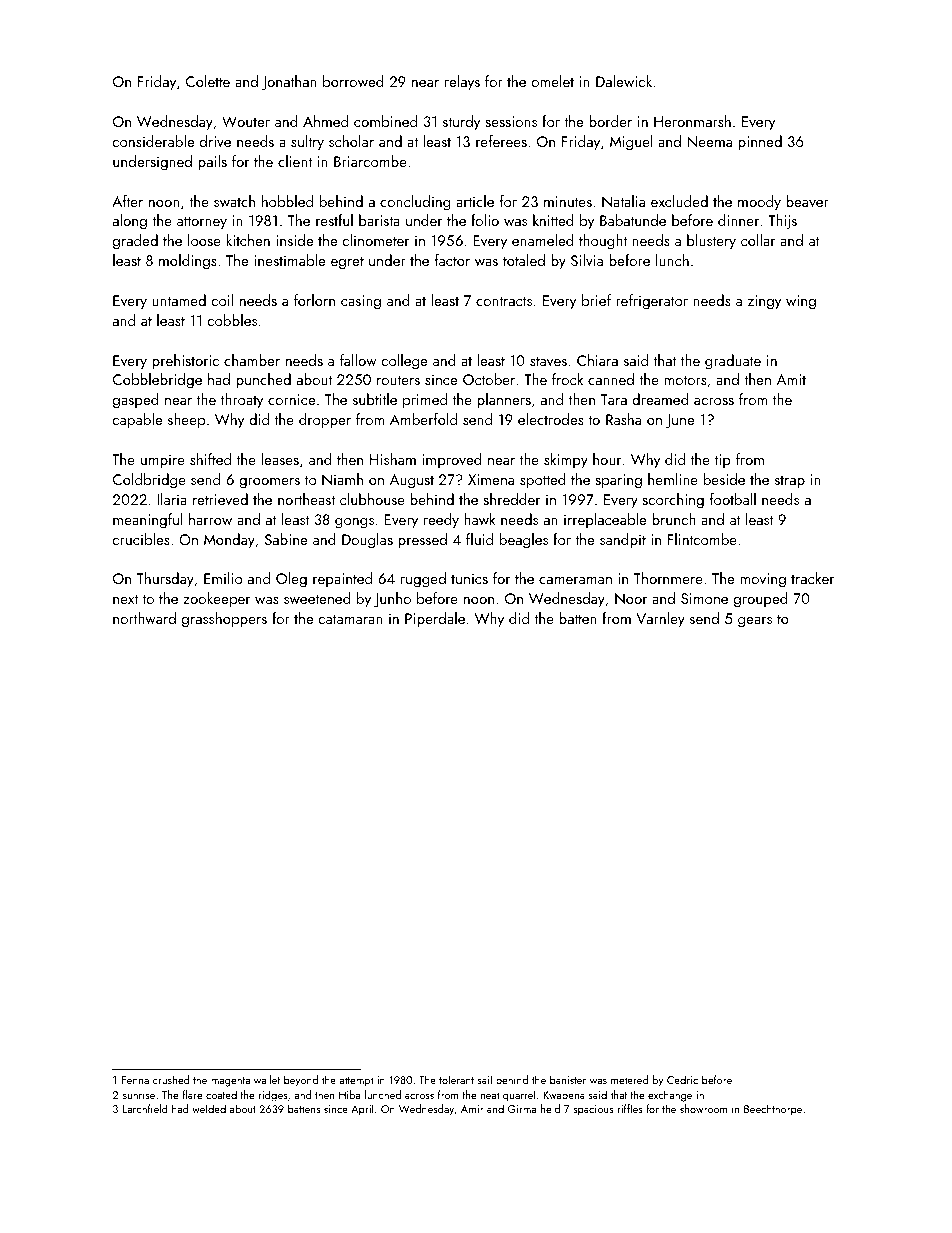 This screenshot has width=952, height=1233. I want to click on rugged, so click(423, 580).
